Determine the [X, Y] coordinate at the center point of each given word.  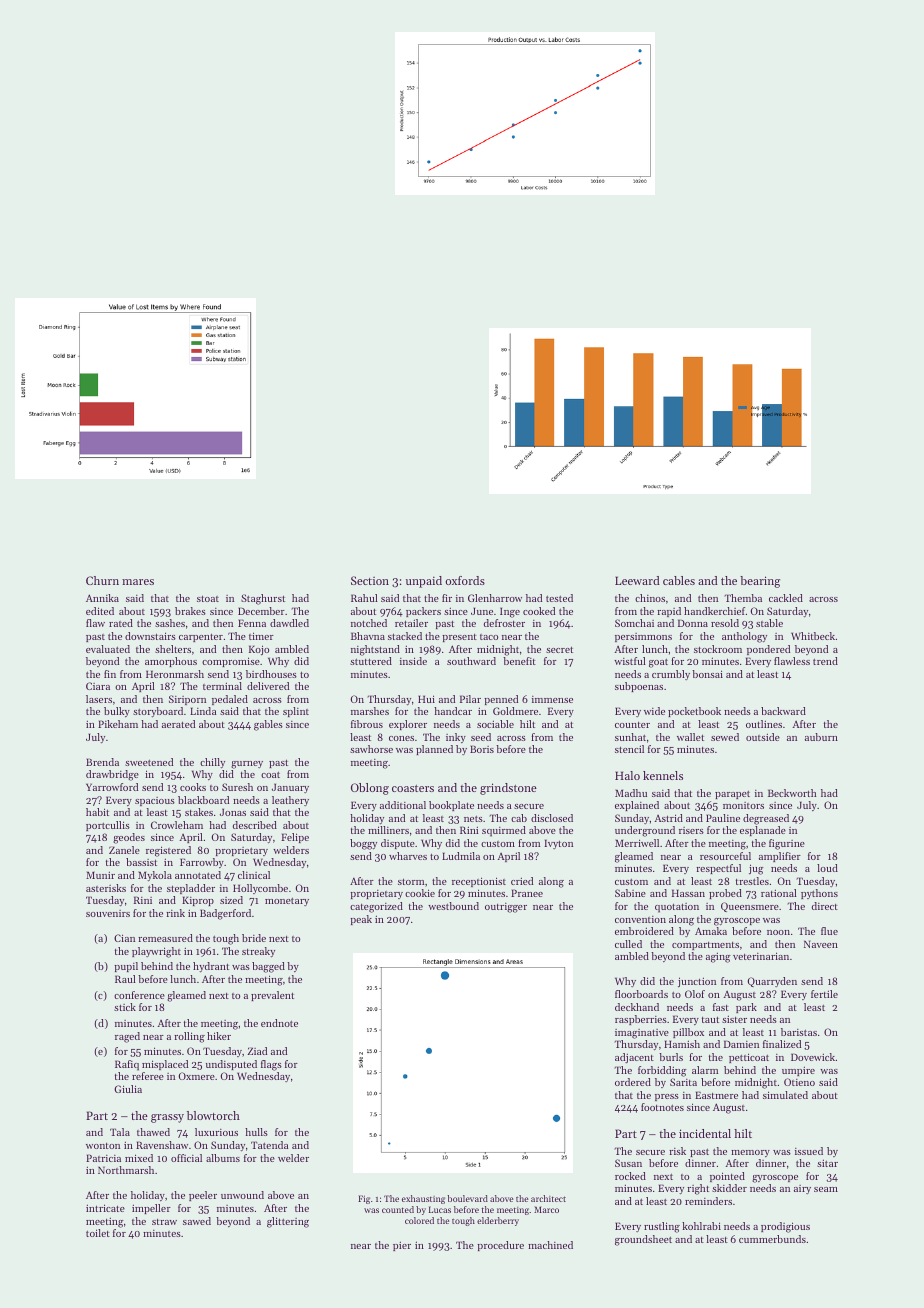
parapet [732, 794]
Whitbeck [813, 636]
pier [402, 1246]
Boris [482, 749]
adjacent [634, 1058]
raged [127, 1037]
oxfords [465, 580]
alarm [705, 1070]
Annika [102, 598]
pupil [126, 967]
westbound [453, 906]
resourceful [725, 856]
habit [97, 812]
